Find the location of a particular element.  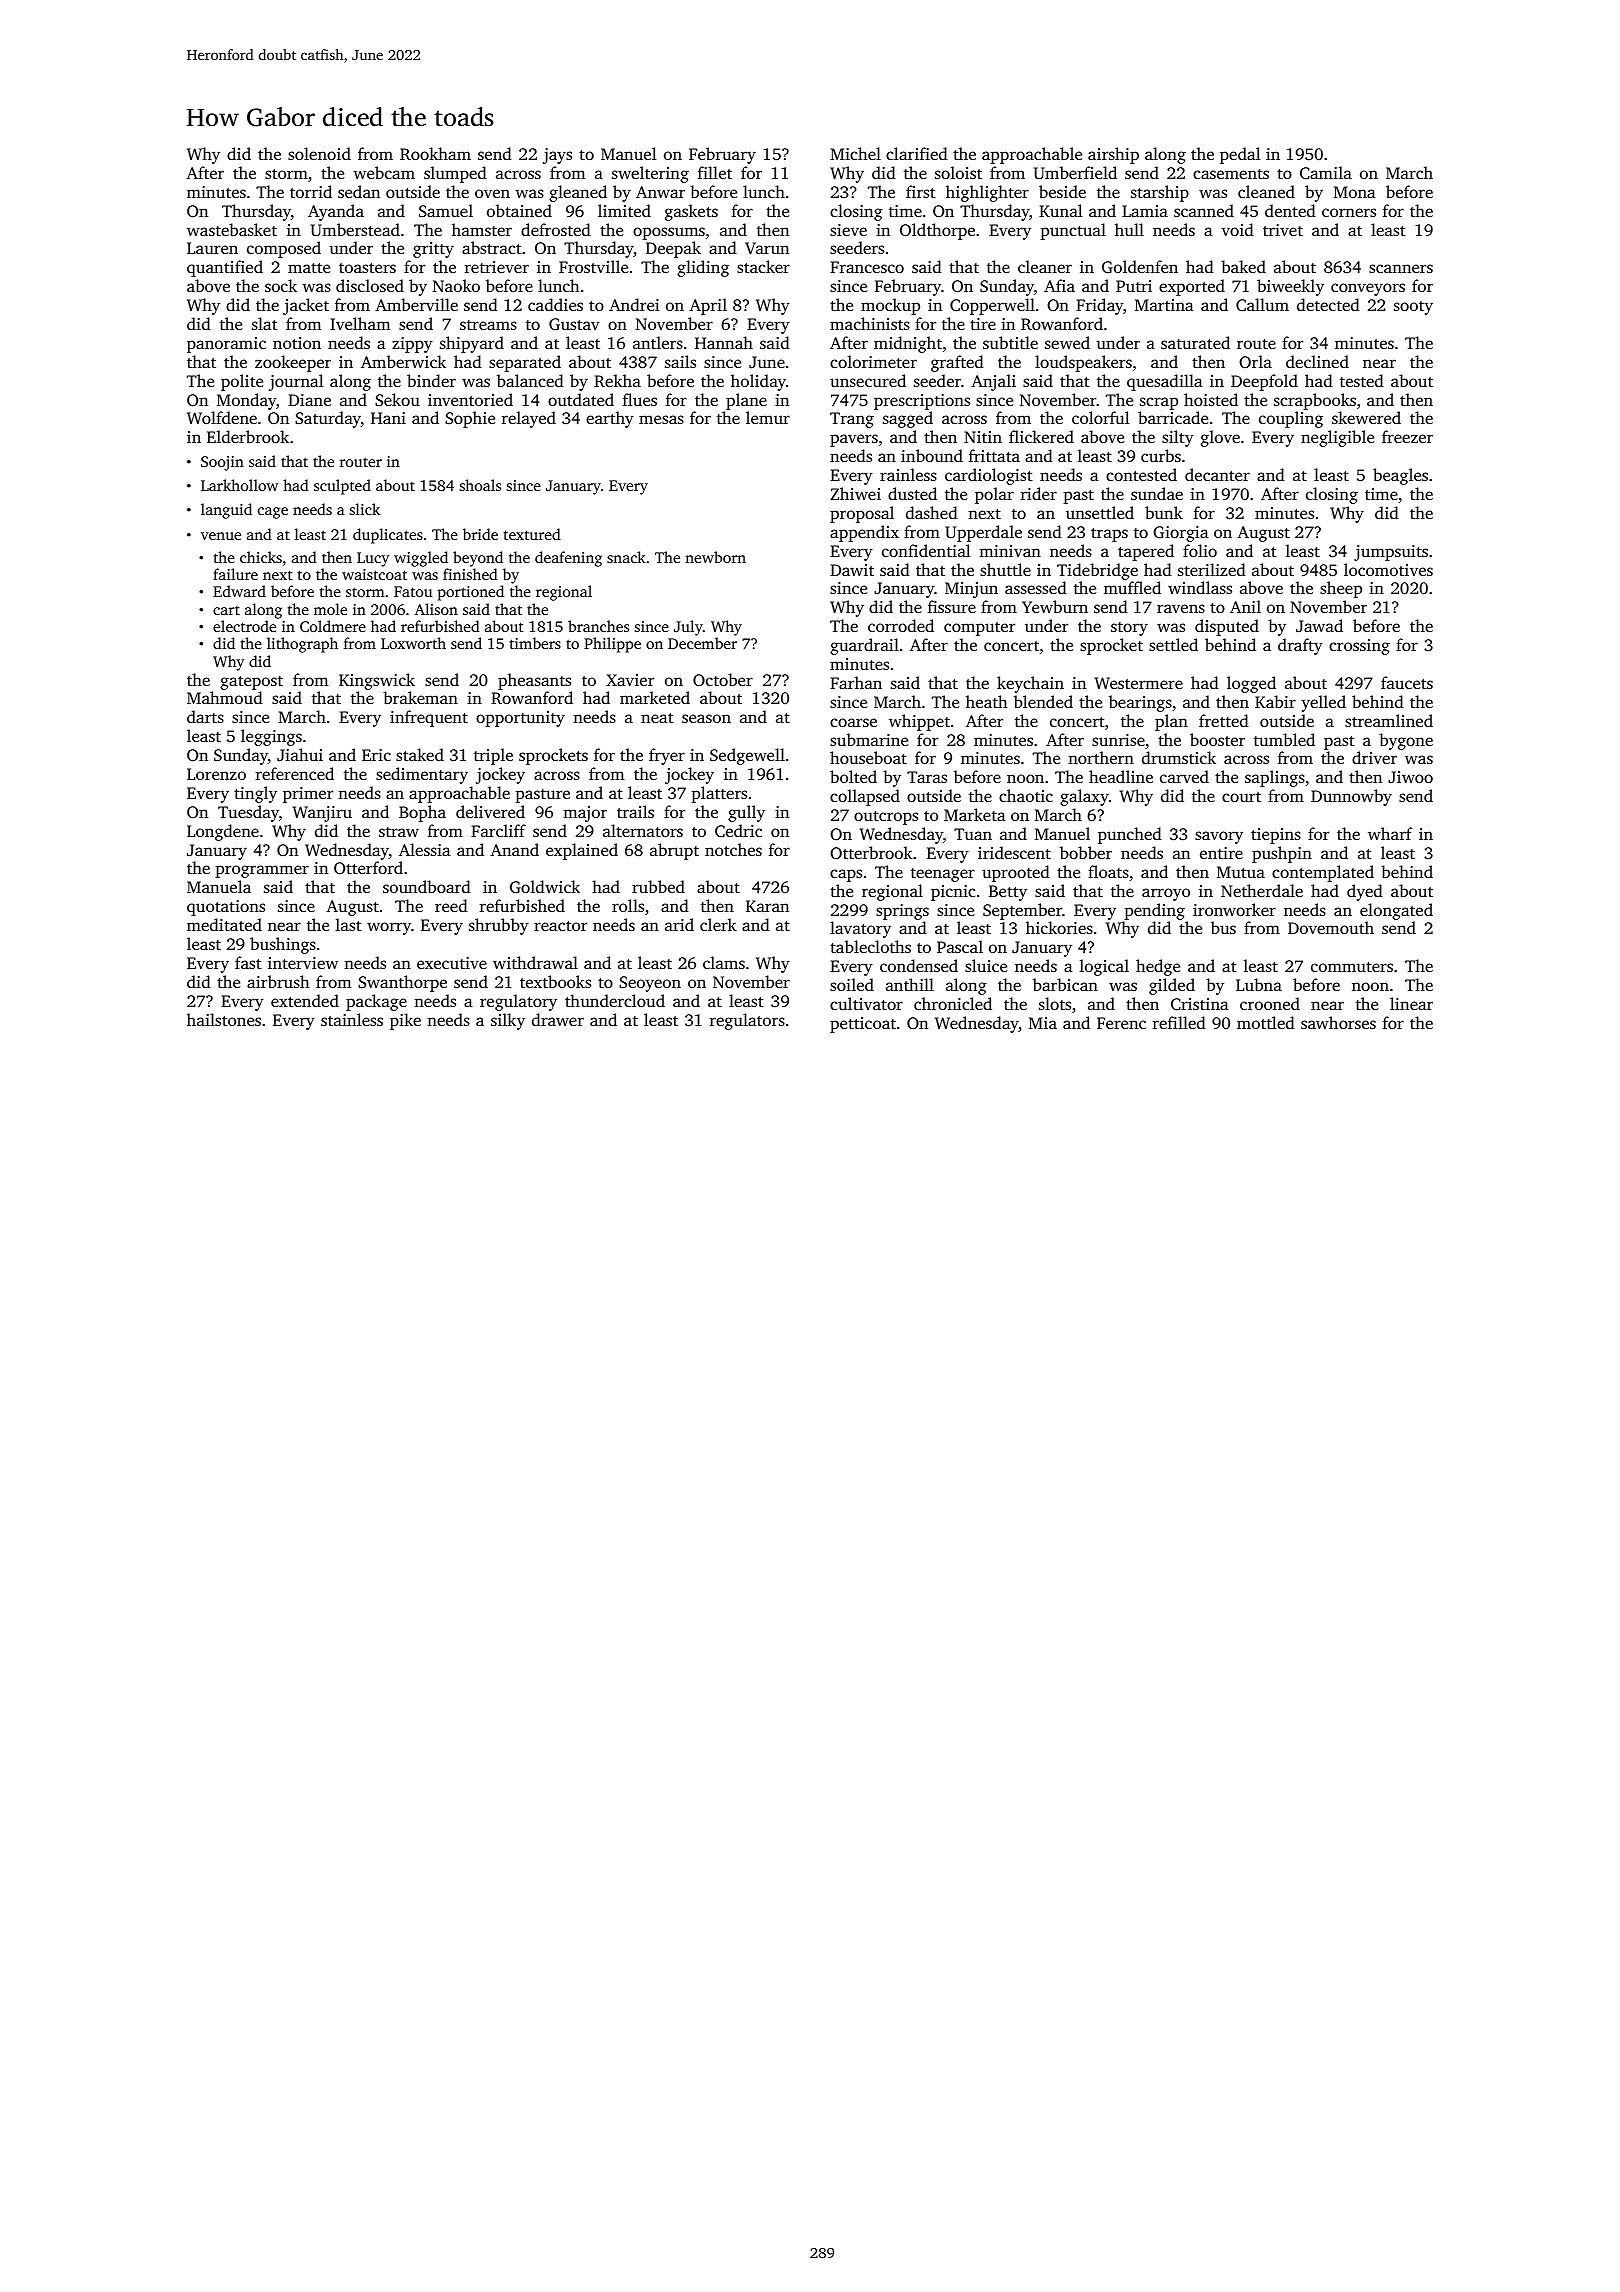

Copperwell is located at coordinates (992, 306).
